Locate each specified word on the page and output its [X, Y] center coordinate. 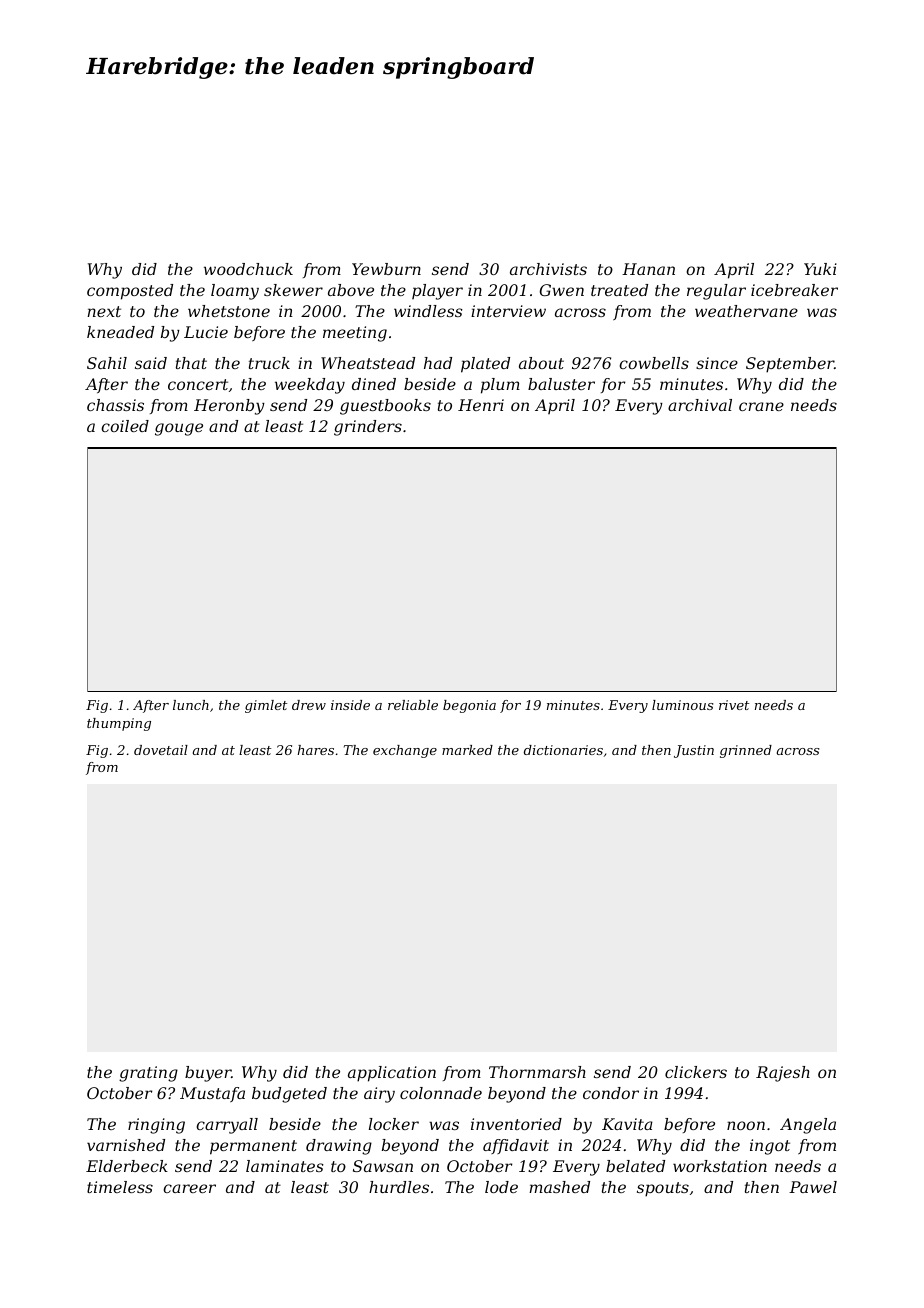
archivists [548, 269]
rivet [734, 705]
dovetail [161, 750]
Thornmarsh [537, 1072]
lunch [191, 705]
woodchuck [248, 269]
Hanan [648, 269]
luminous [682, 705]
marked [467, 750]
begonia [469, 706]
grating [148, 1074]
